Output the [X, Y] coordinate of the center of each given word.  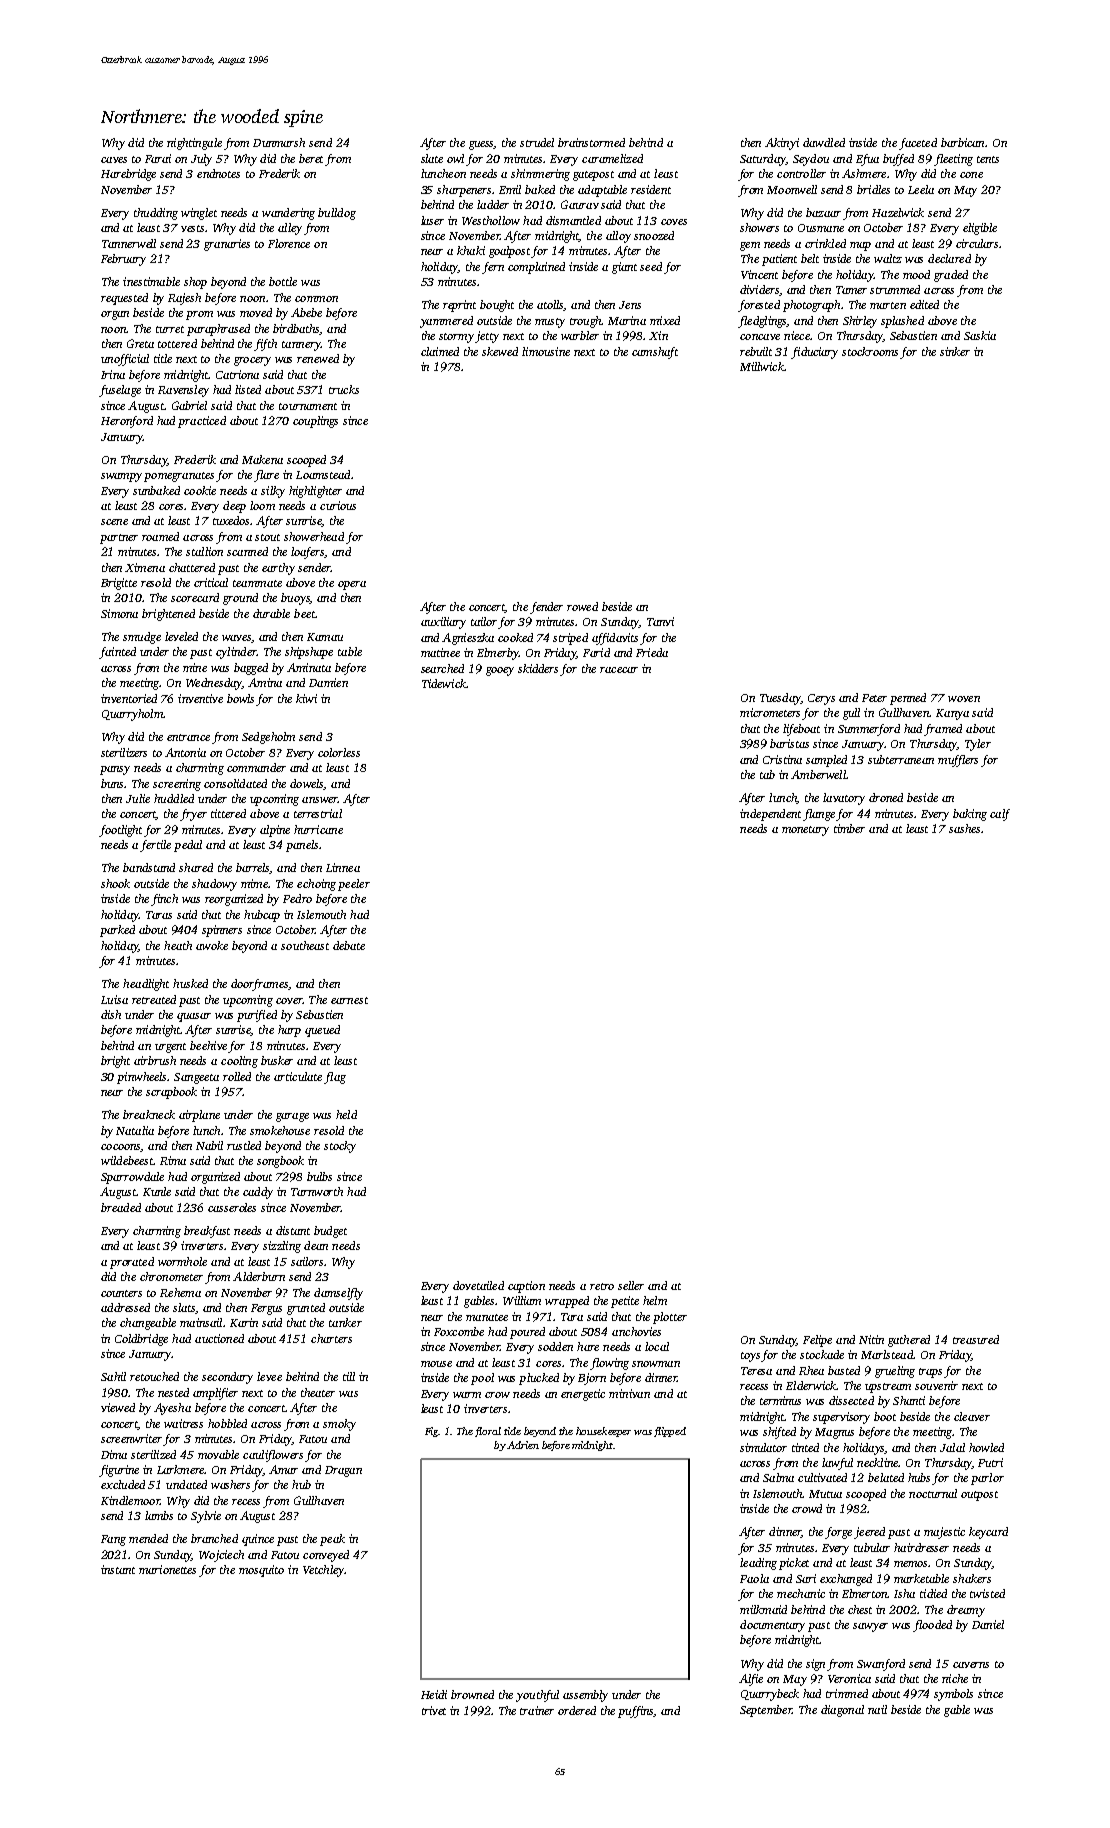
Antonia [185, 752]
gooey [500, 671]
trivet [434, 1710]
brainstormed [591, 142]
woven [964, 699]
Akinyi [782, 144]
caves [114, 160]
